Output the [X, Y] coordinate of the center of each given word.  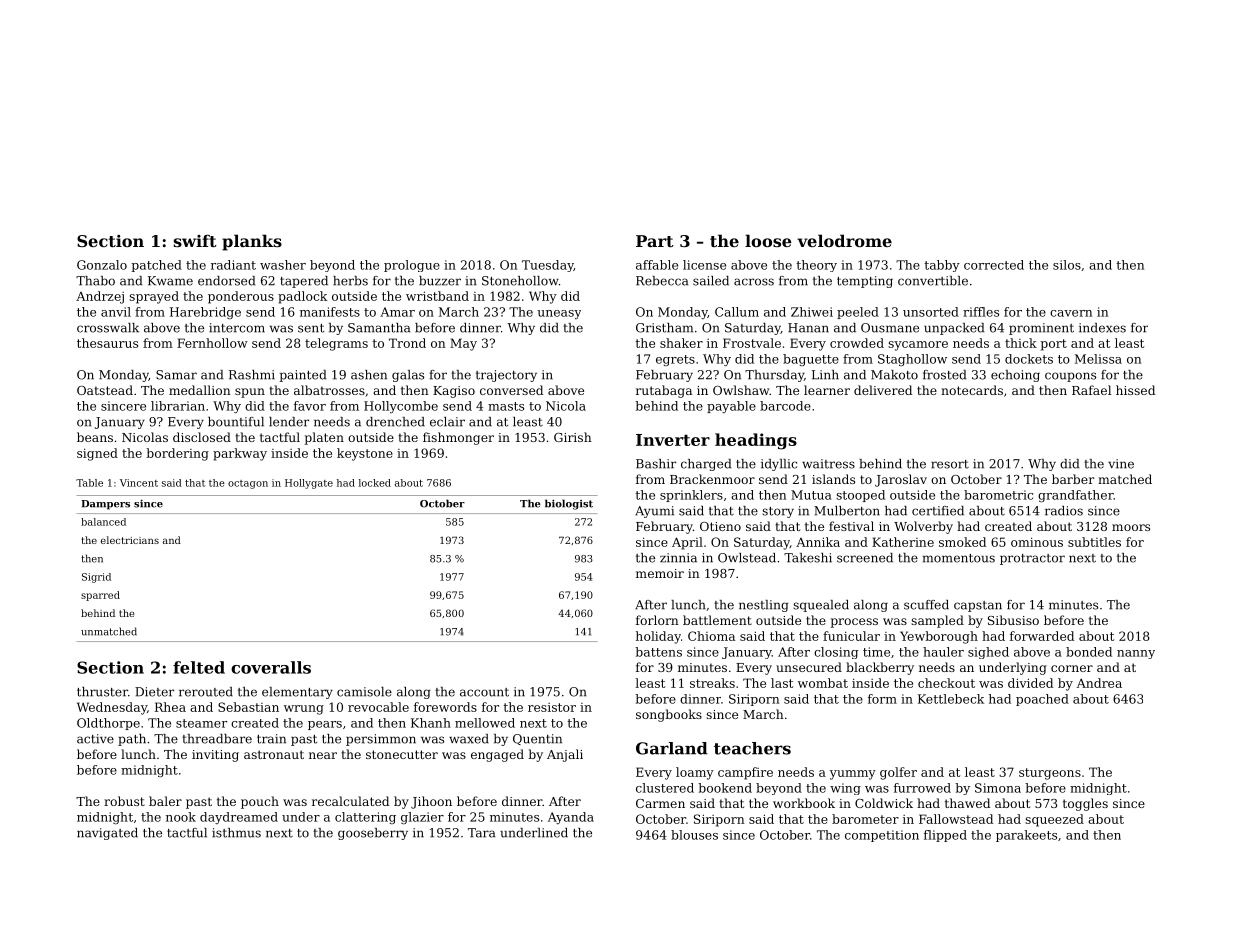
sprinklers [691, 496]
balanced [103, 522]
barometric [998, 495]
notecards [972, 390]
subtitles [1094, 542]
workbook [804, 803]
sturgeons [1050, 774]
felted [199, 667]
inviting [215, 756]
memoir [660, 573]
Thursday [774, 376]
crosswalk [108, 328]
